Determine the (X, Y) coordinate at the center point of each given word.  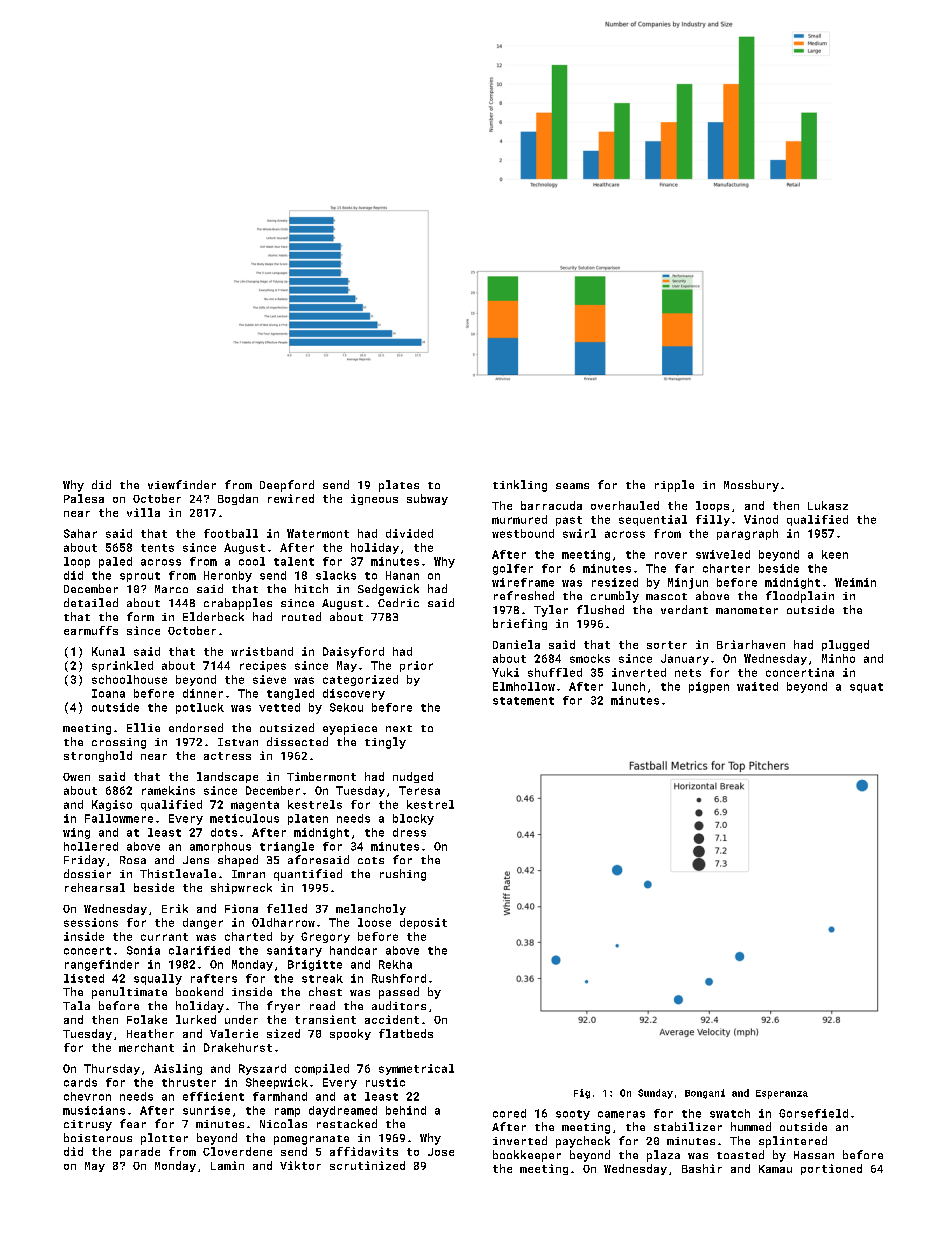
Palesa (84, 498)
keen (835, 554)
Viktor (300, 1165)
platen (308, 819)
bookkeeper (527, 1156)
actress (227, 756)
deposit (423, 923)
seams (572, 486)
